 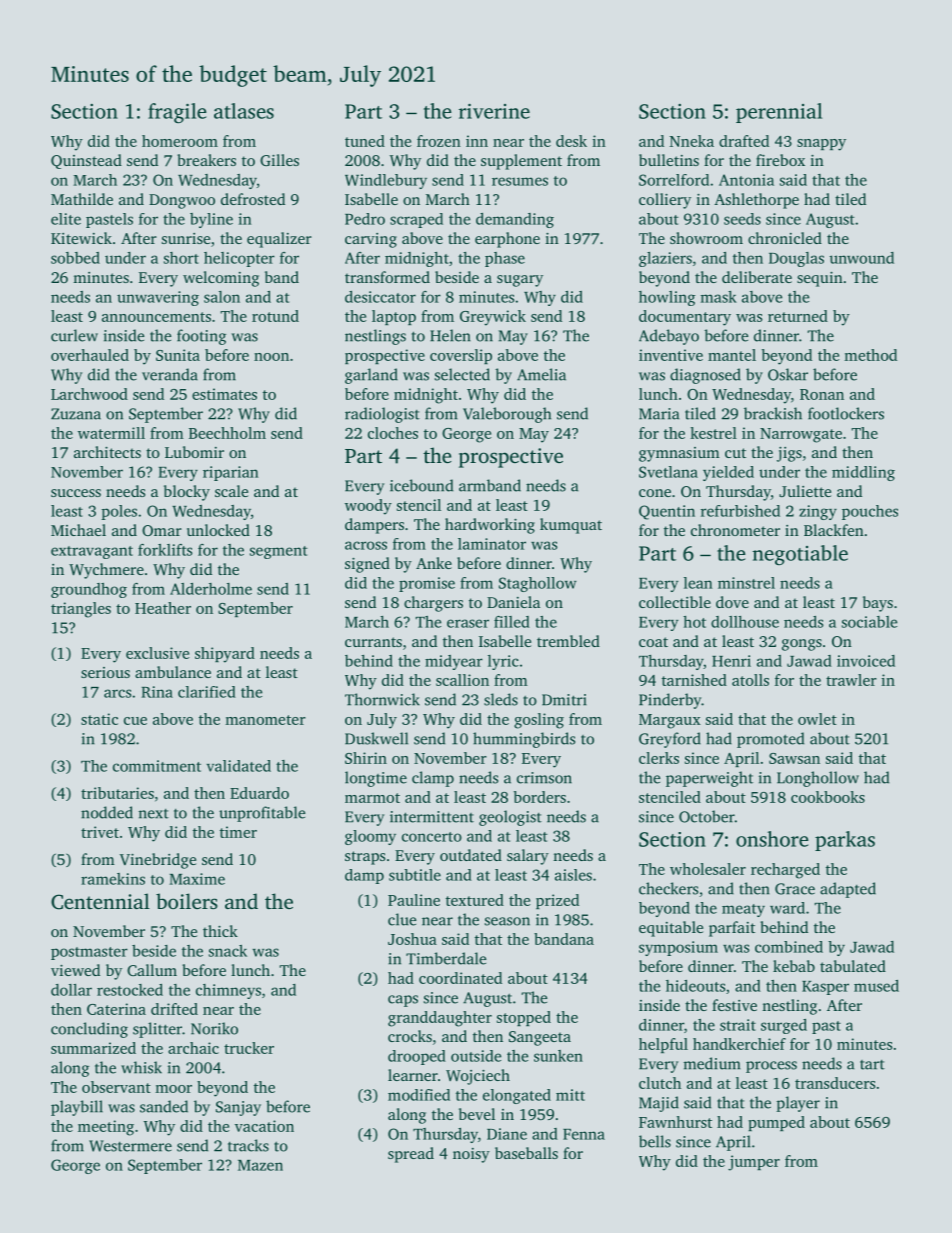 What do you see at coordinates (173, 672) in the page?
I see `ambulance` at bounding box center [173, 672].
